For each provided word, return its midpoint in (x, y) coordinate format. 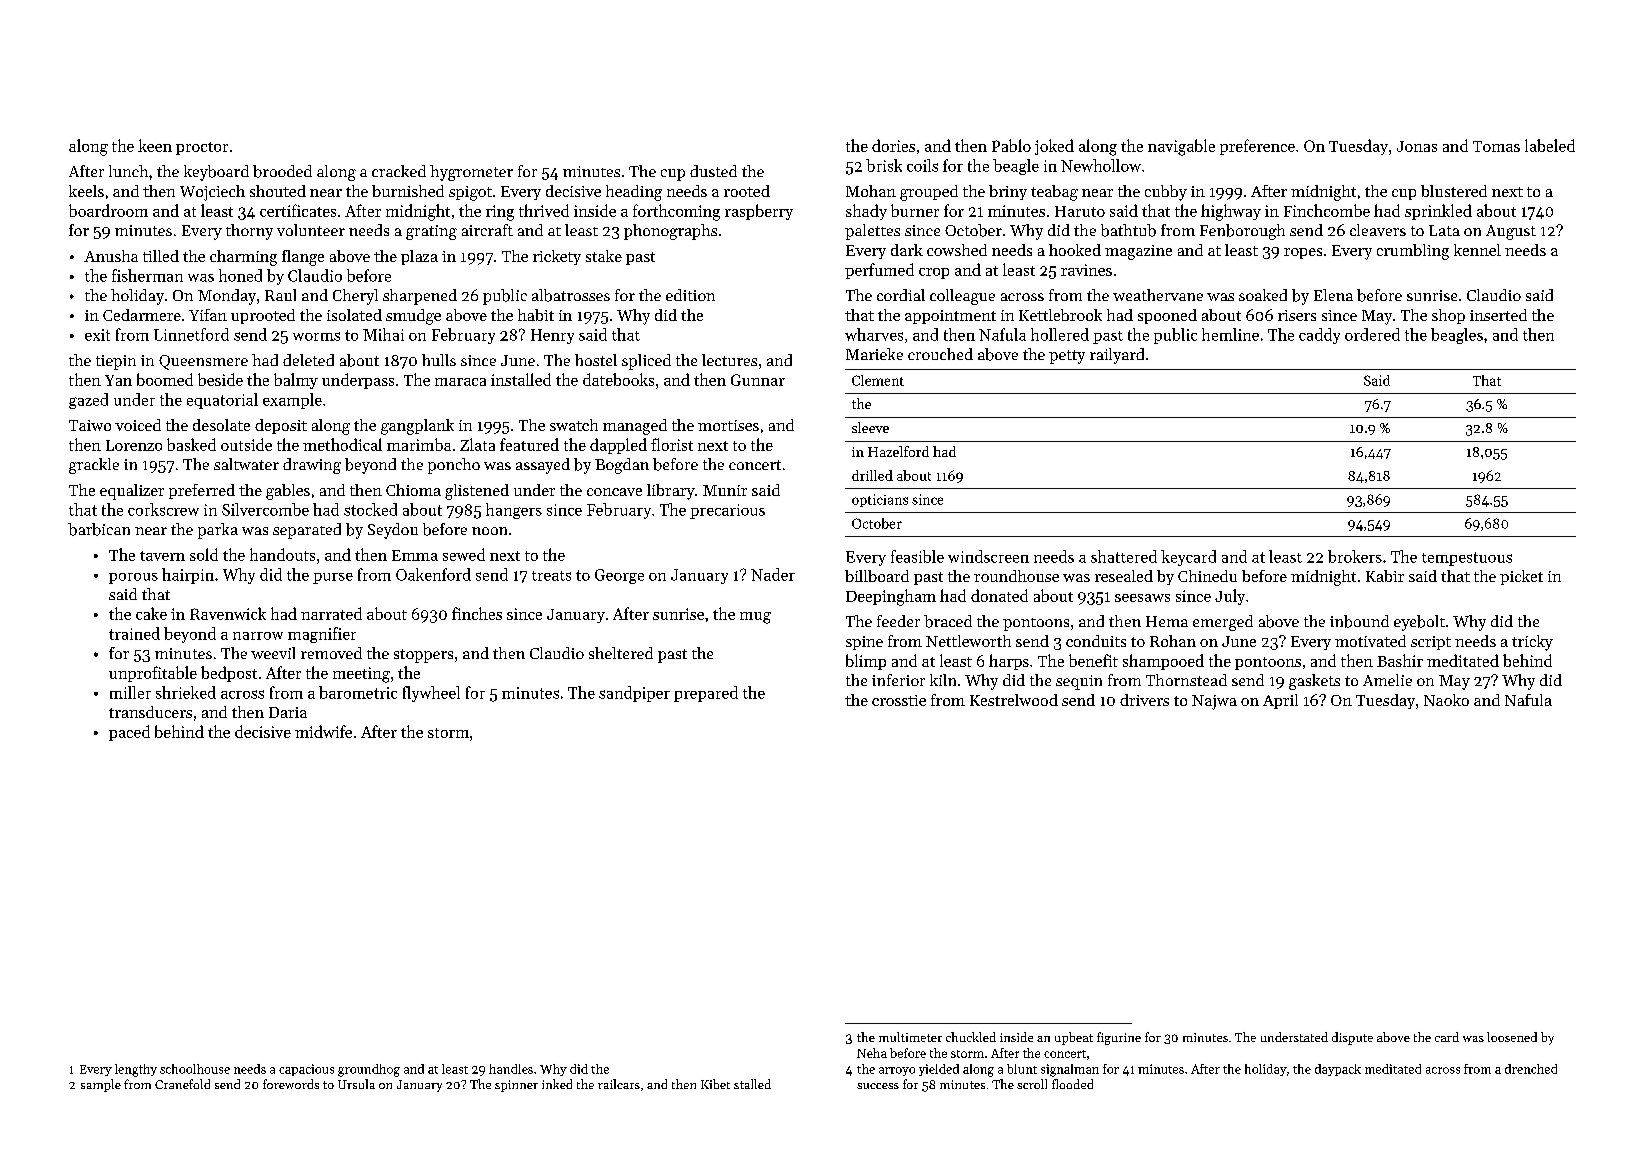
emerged (1223, 623)
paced (129, 733)
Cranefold (182, 1084)
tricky (1532, 643)
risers (1297, 315)
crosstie (899, 700)
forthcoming (676, 212)
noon (489, 531)
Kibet (715, 1084)
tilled (161, 256)
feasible (917, 556)
